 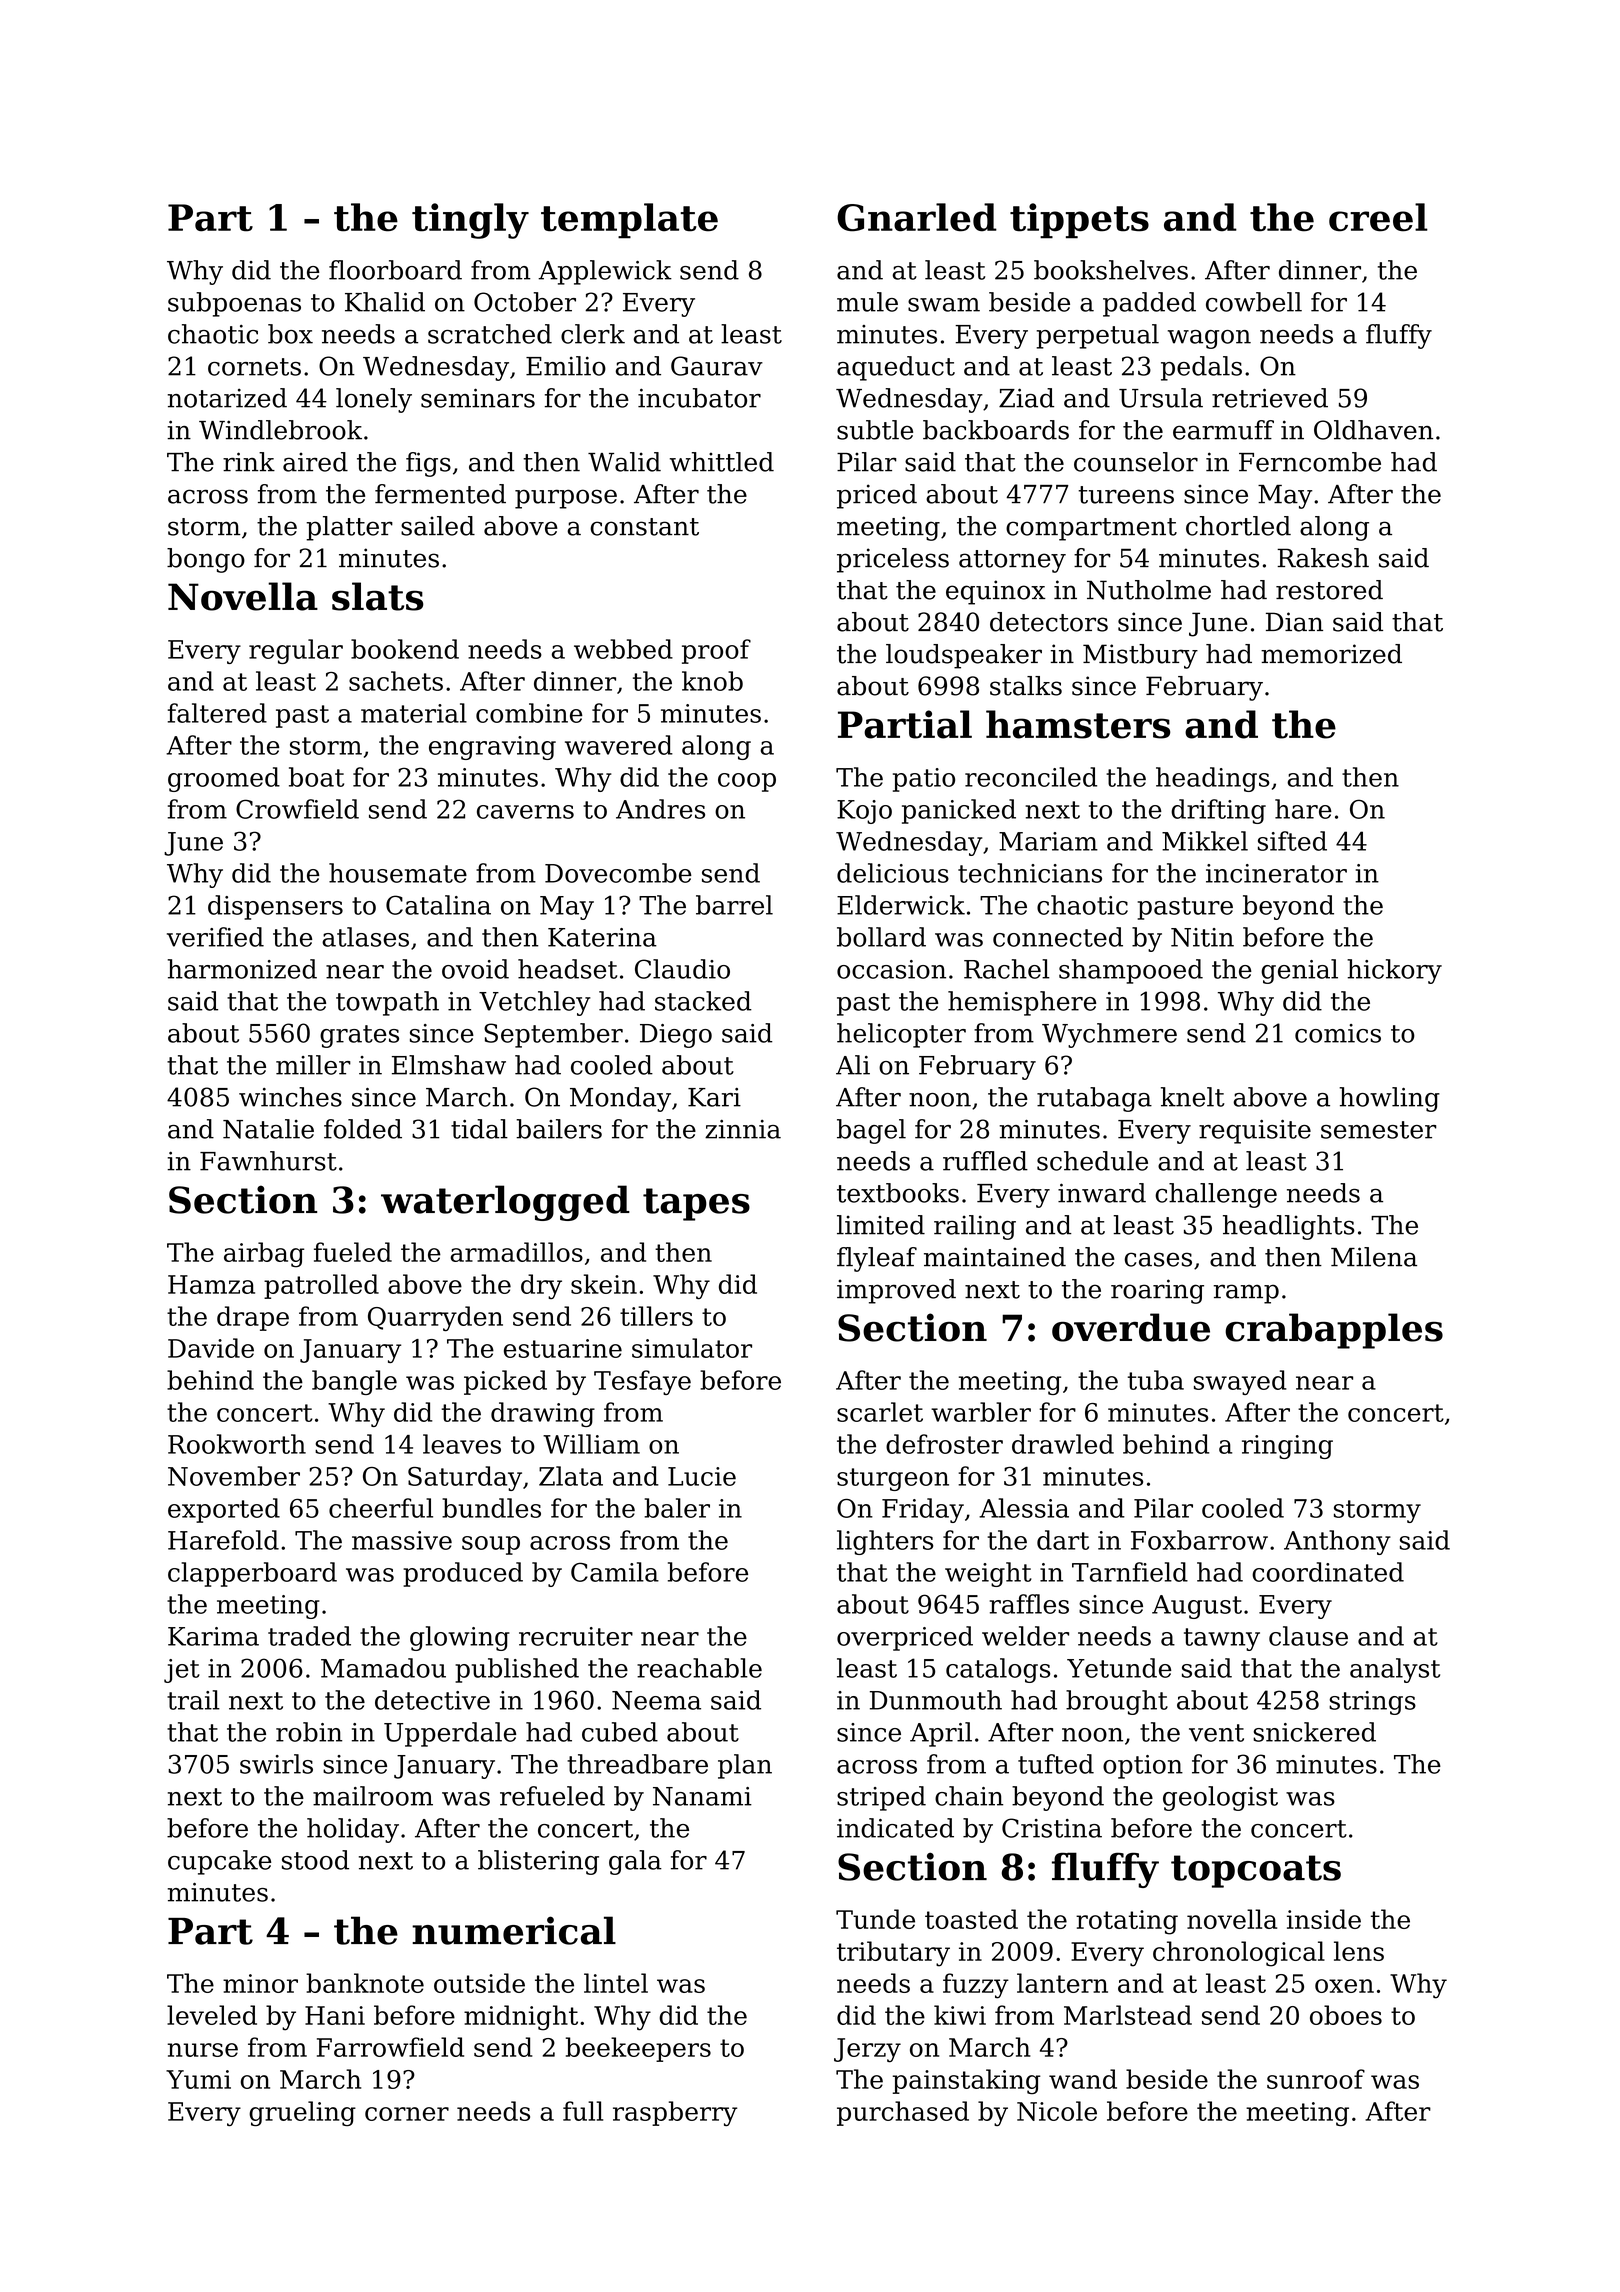 I want to click on constant, so click(x=644, y=527).
